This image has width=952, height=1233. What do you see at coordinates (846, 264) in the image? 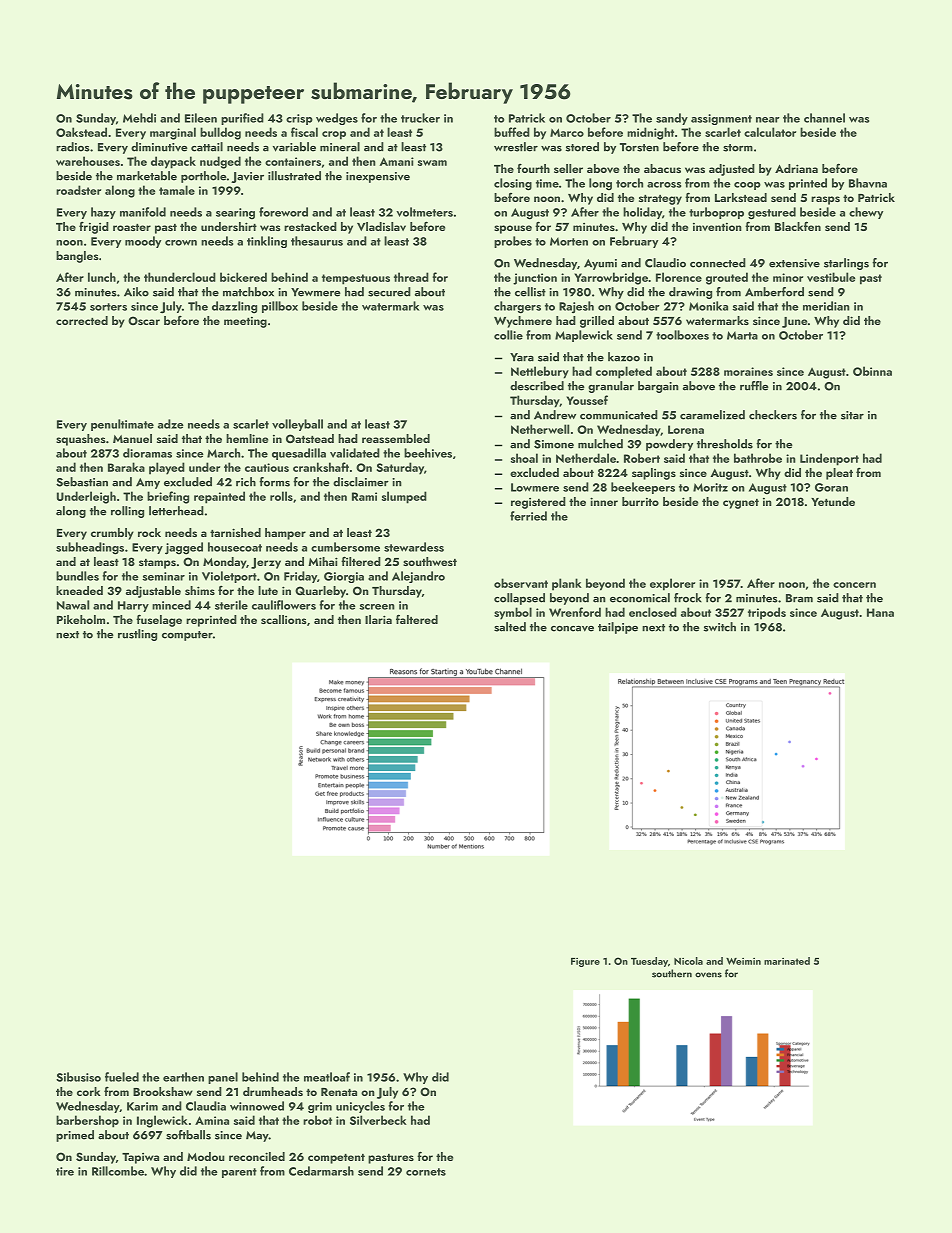
I see `starlings` at bounding box center [846, 264].
